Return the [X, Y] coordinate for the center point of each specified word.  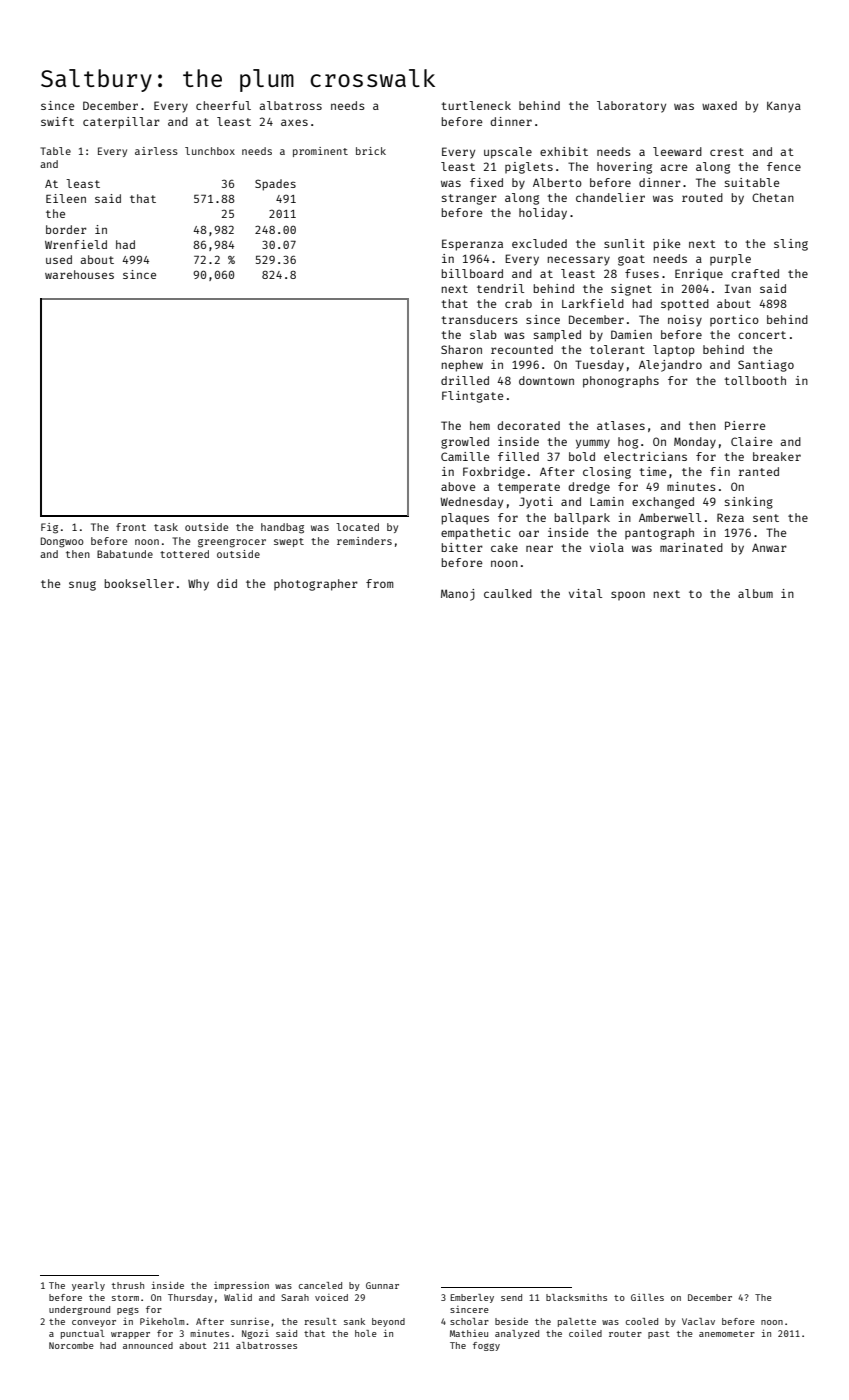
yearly [88, 1286]
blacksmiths [576, 1297]
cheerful [223, 105]
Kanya [784, 107]
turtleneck [476, 105]
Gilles [647, 1297]
